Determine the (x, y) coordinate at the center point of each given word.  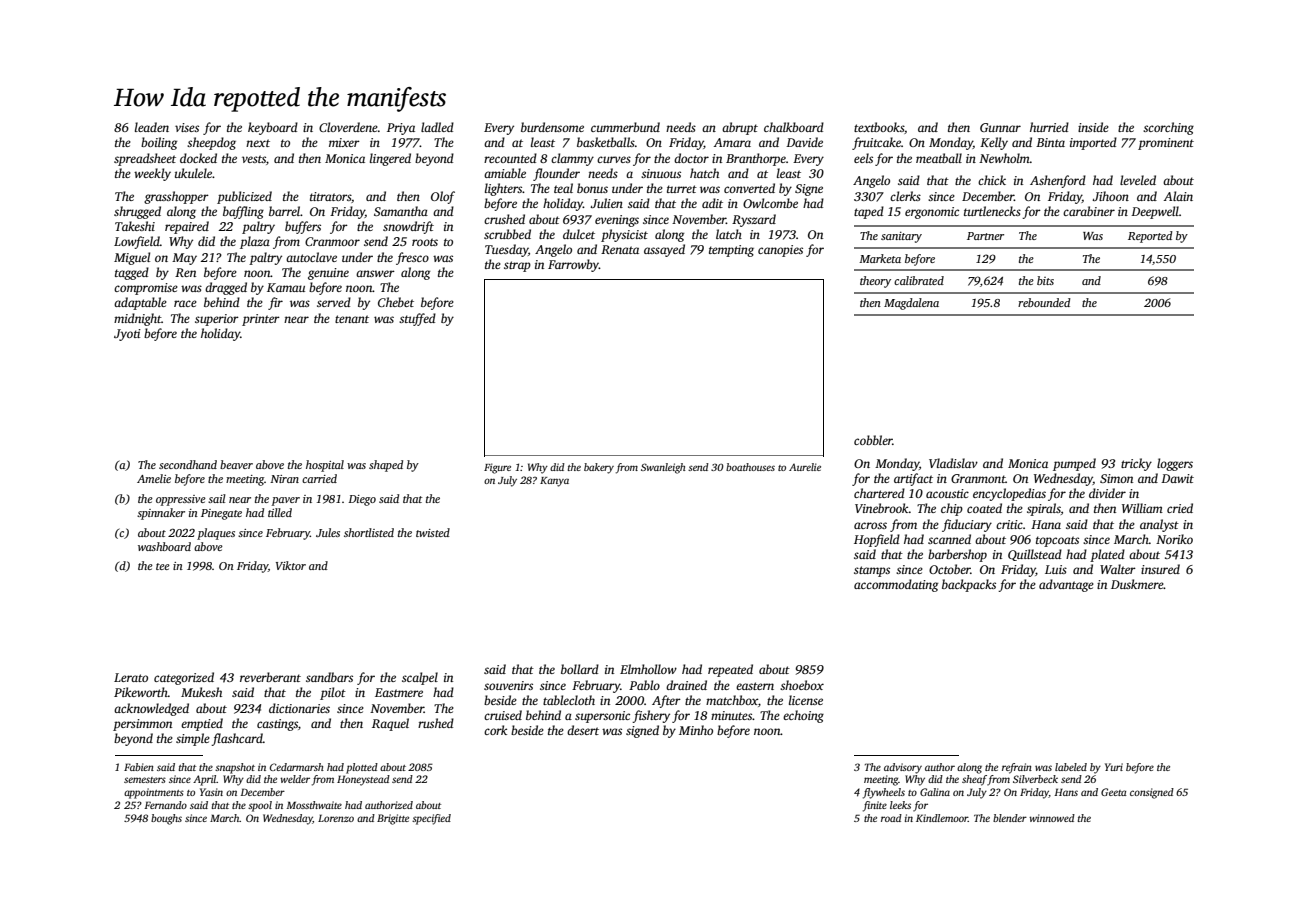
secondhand (188, 464)
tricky (1136, 464)
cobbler (873, 440)
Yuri (1114, 767)
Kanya (554, 482)
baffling (243, 212)
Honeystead (363, 780)
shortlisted (369, 532)
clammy (572, 159)
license (806, 700)
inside (1093, 127)
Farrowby (573, 265)
